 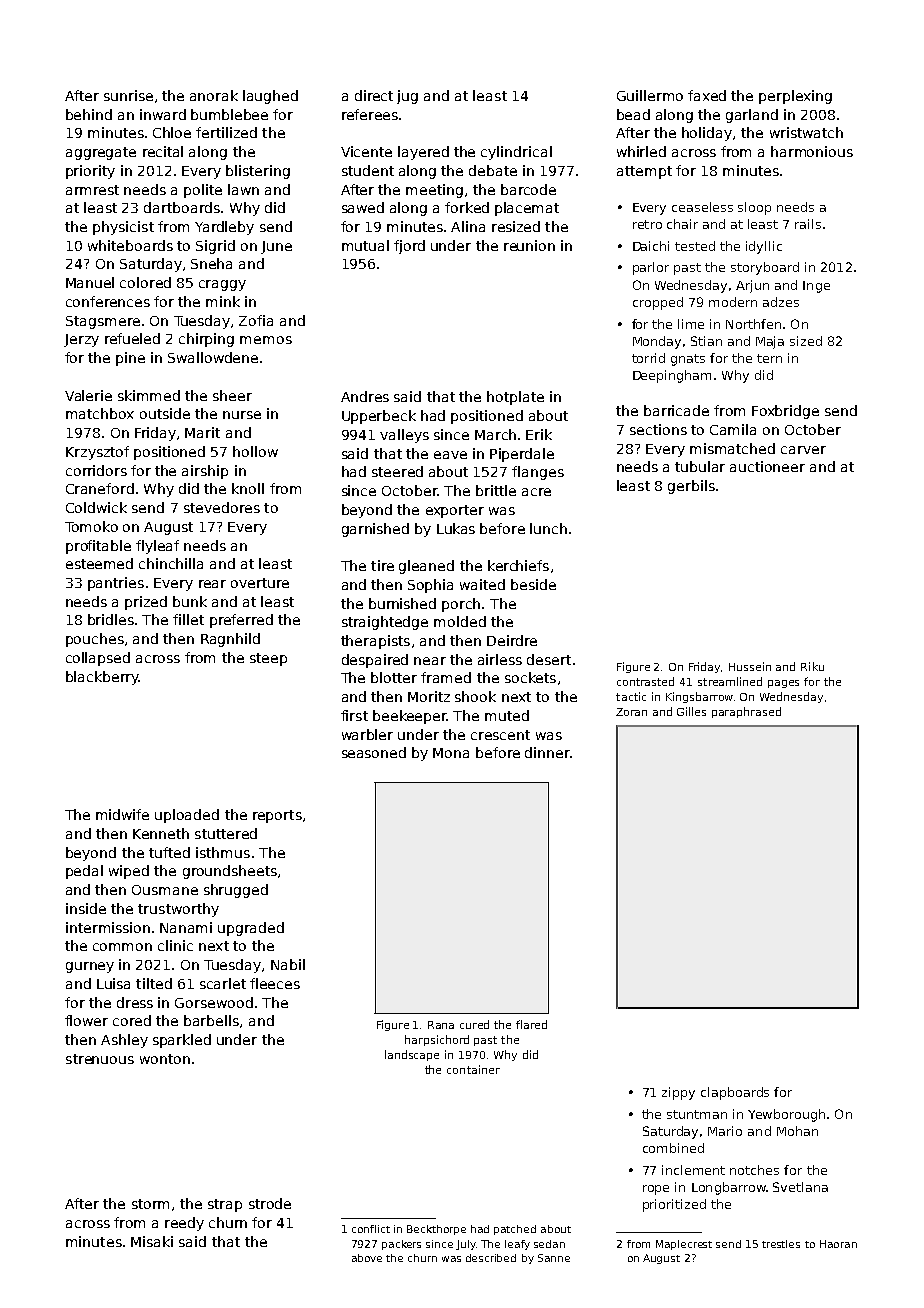 What do you see at coordinates (678, 1093) in the screenshot?
I see `zippy` at bounding box center [678, 1093].
